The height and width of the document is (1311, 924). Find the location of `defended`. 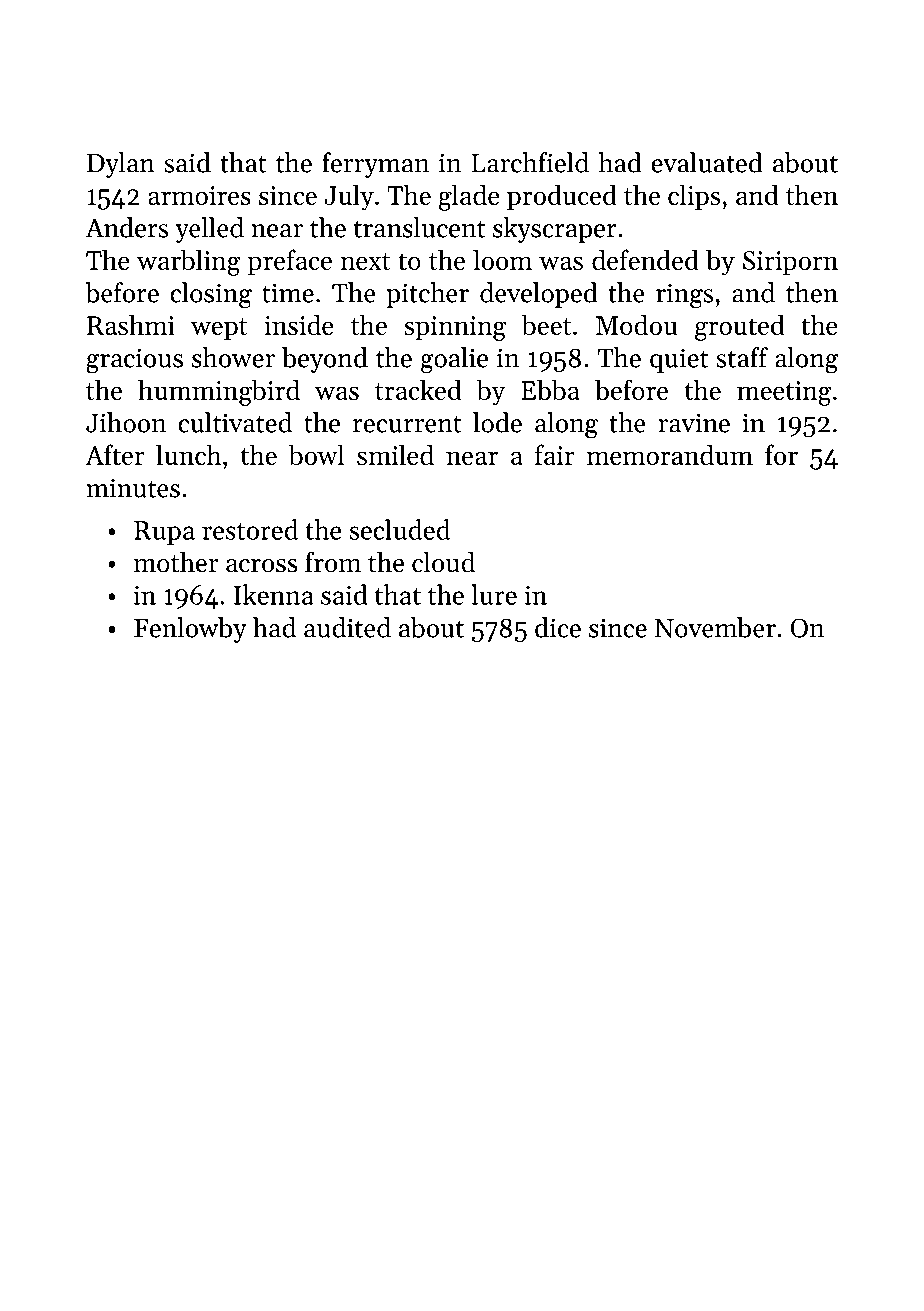

defended is located at coordinates (645, 259).
